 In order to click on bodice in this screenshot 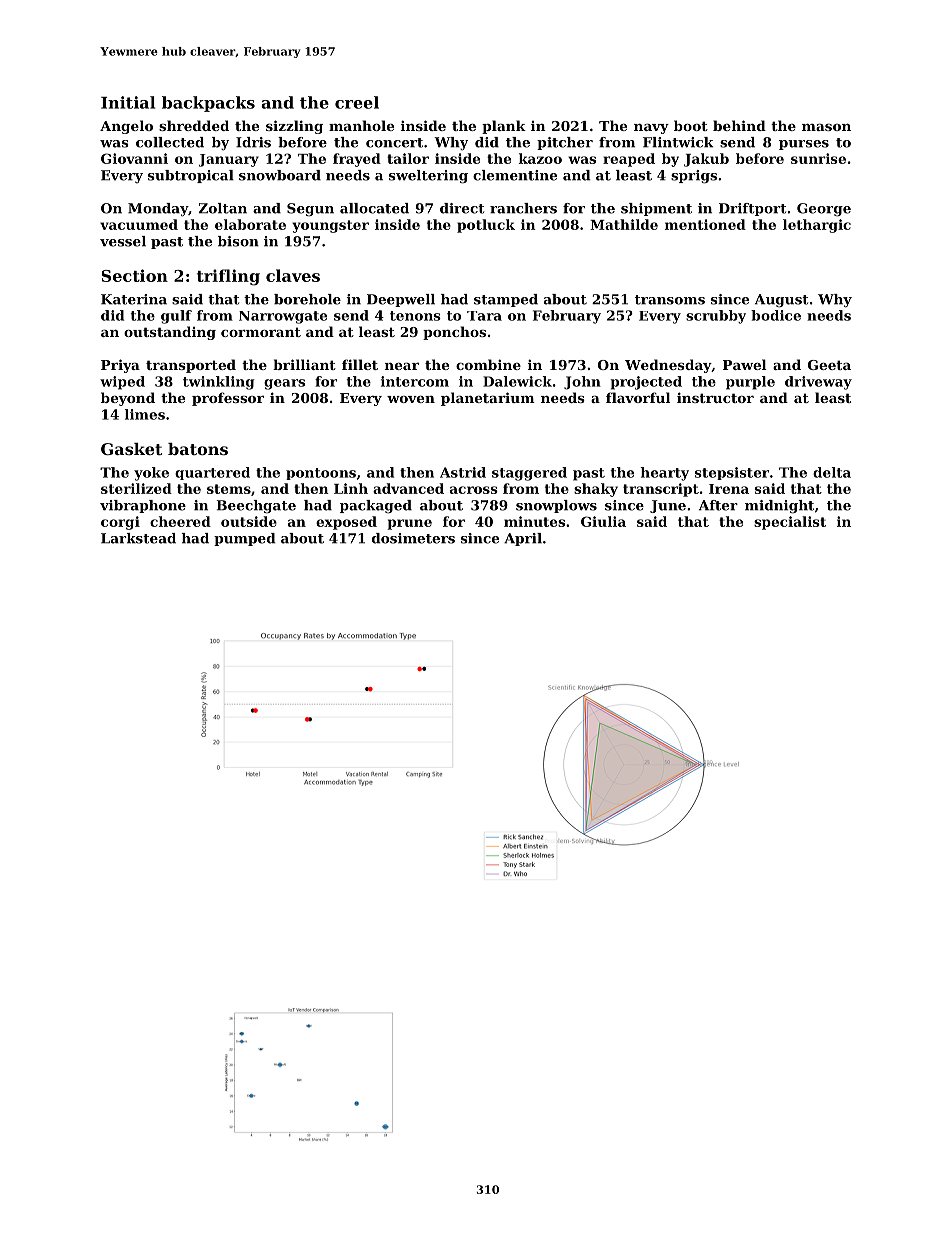, I will do `click(776, 315)`.
